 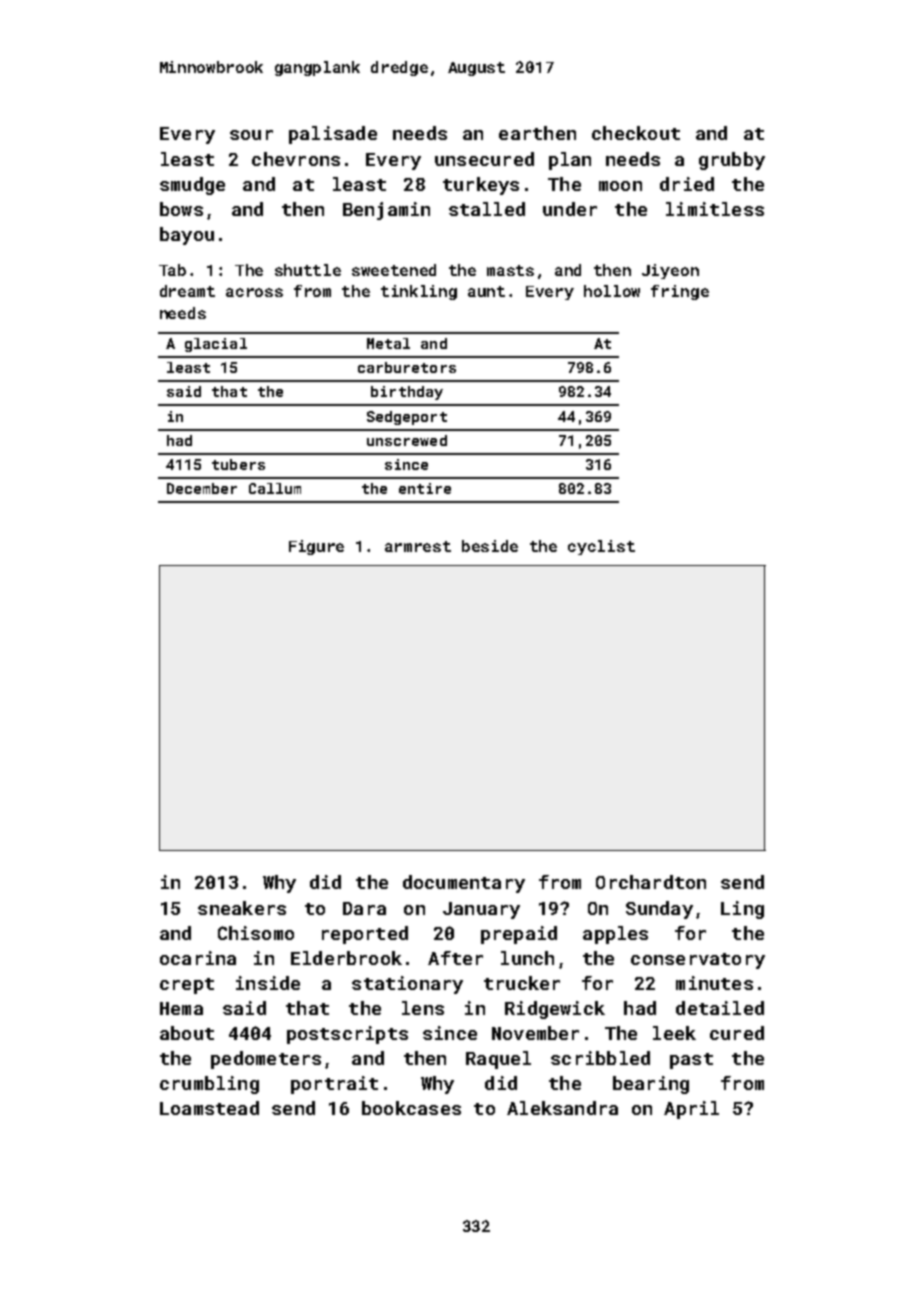 What do you see at coordinates (570, 209) in the screenshot?
I see `under` at bounding box center [570, 209].
